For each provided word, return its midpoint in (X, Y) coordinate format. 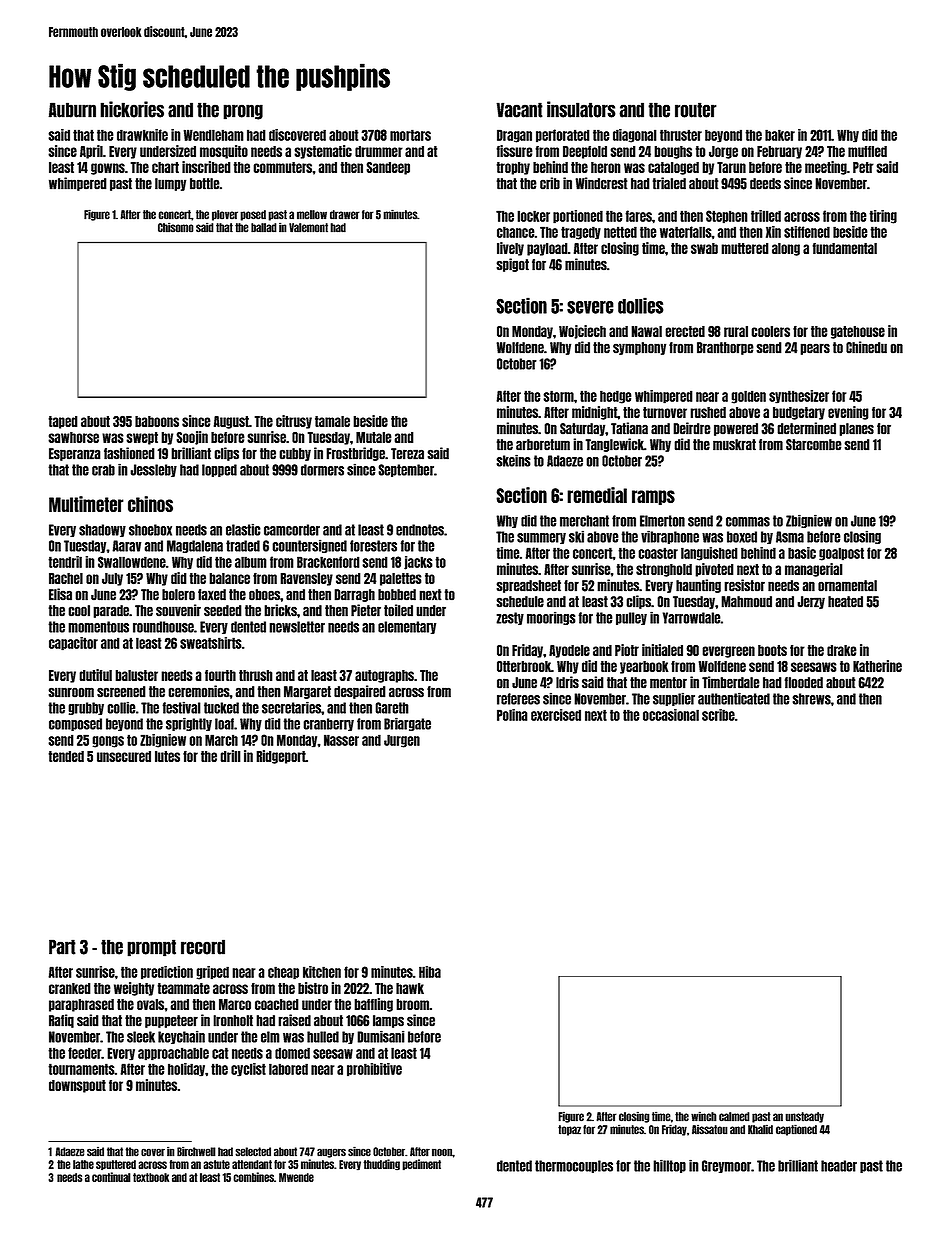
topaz (569, 1130)
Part (62, 947)
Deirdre (692, 428)
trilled (766, 216)
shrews (811, 699)
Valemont (308, 228)
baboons (157, 421)
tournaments (81, 1069)
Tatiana (629, 428)
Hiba (430, 972)
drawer (345, 215)
